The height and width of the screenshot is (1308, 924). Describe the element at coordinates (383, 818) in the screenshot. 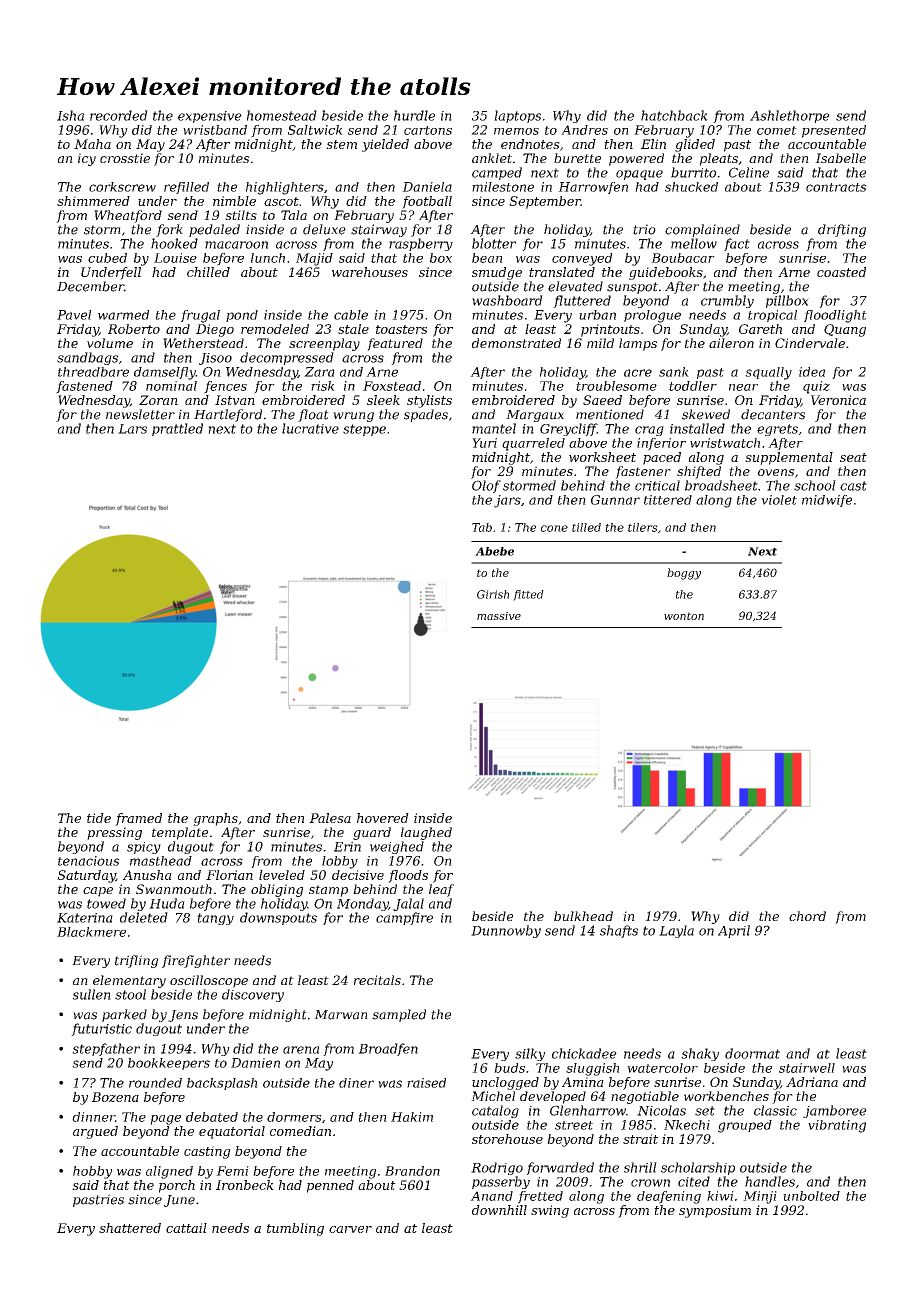

I see `hovered` at that location.
